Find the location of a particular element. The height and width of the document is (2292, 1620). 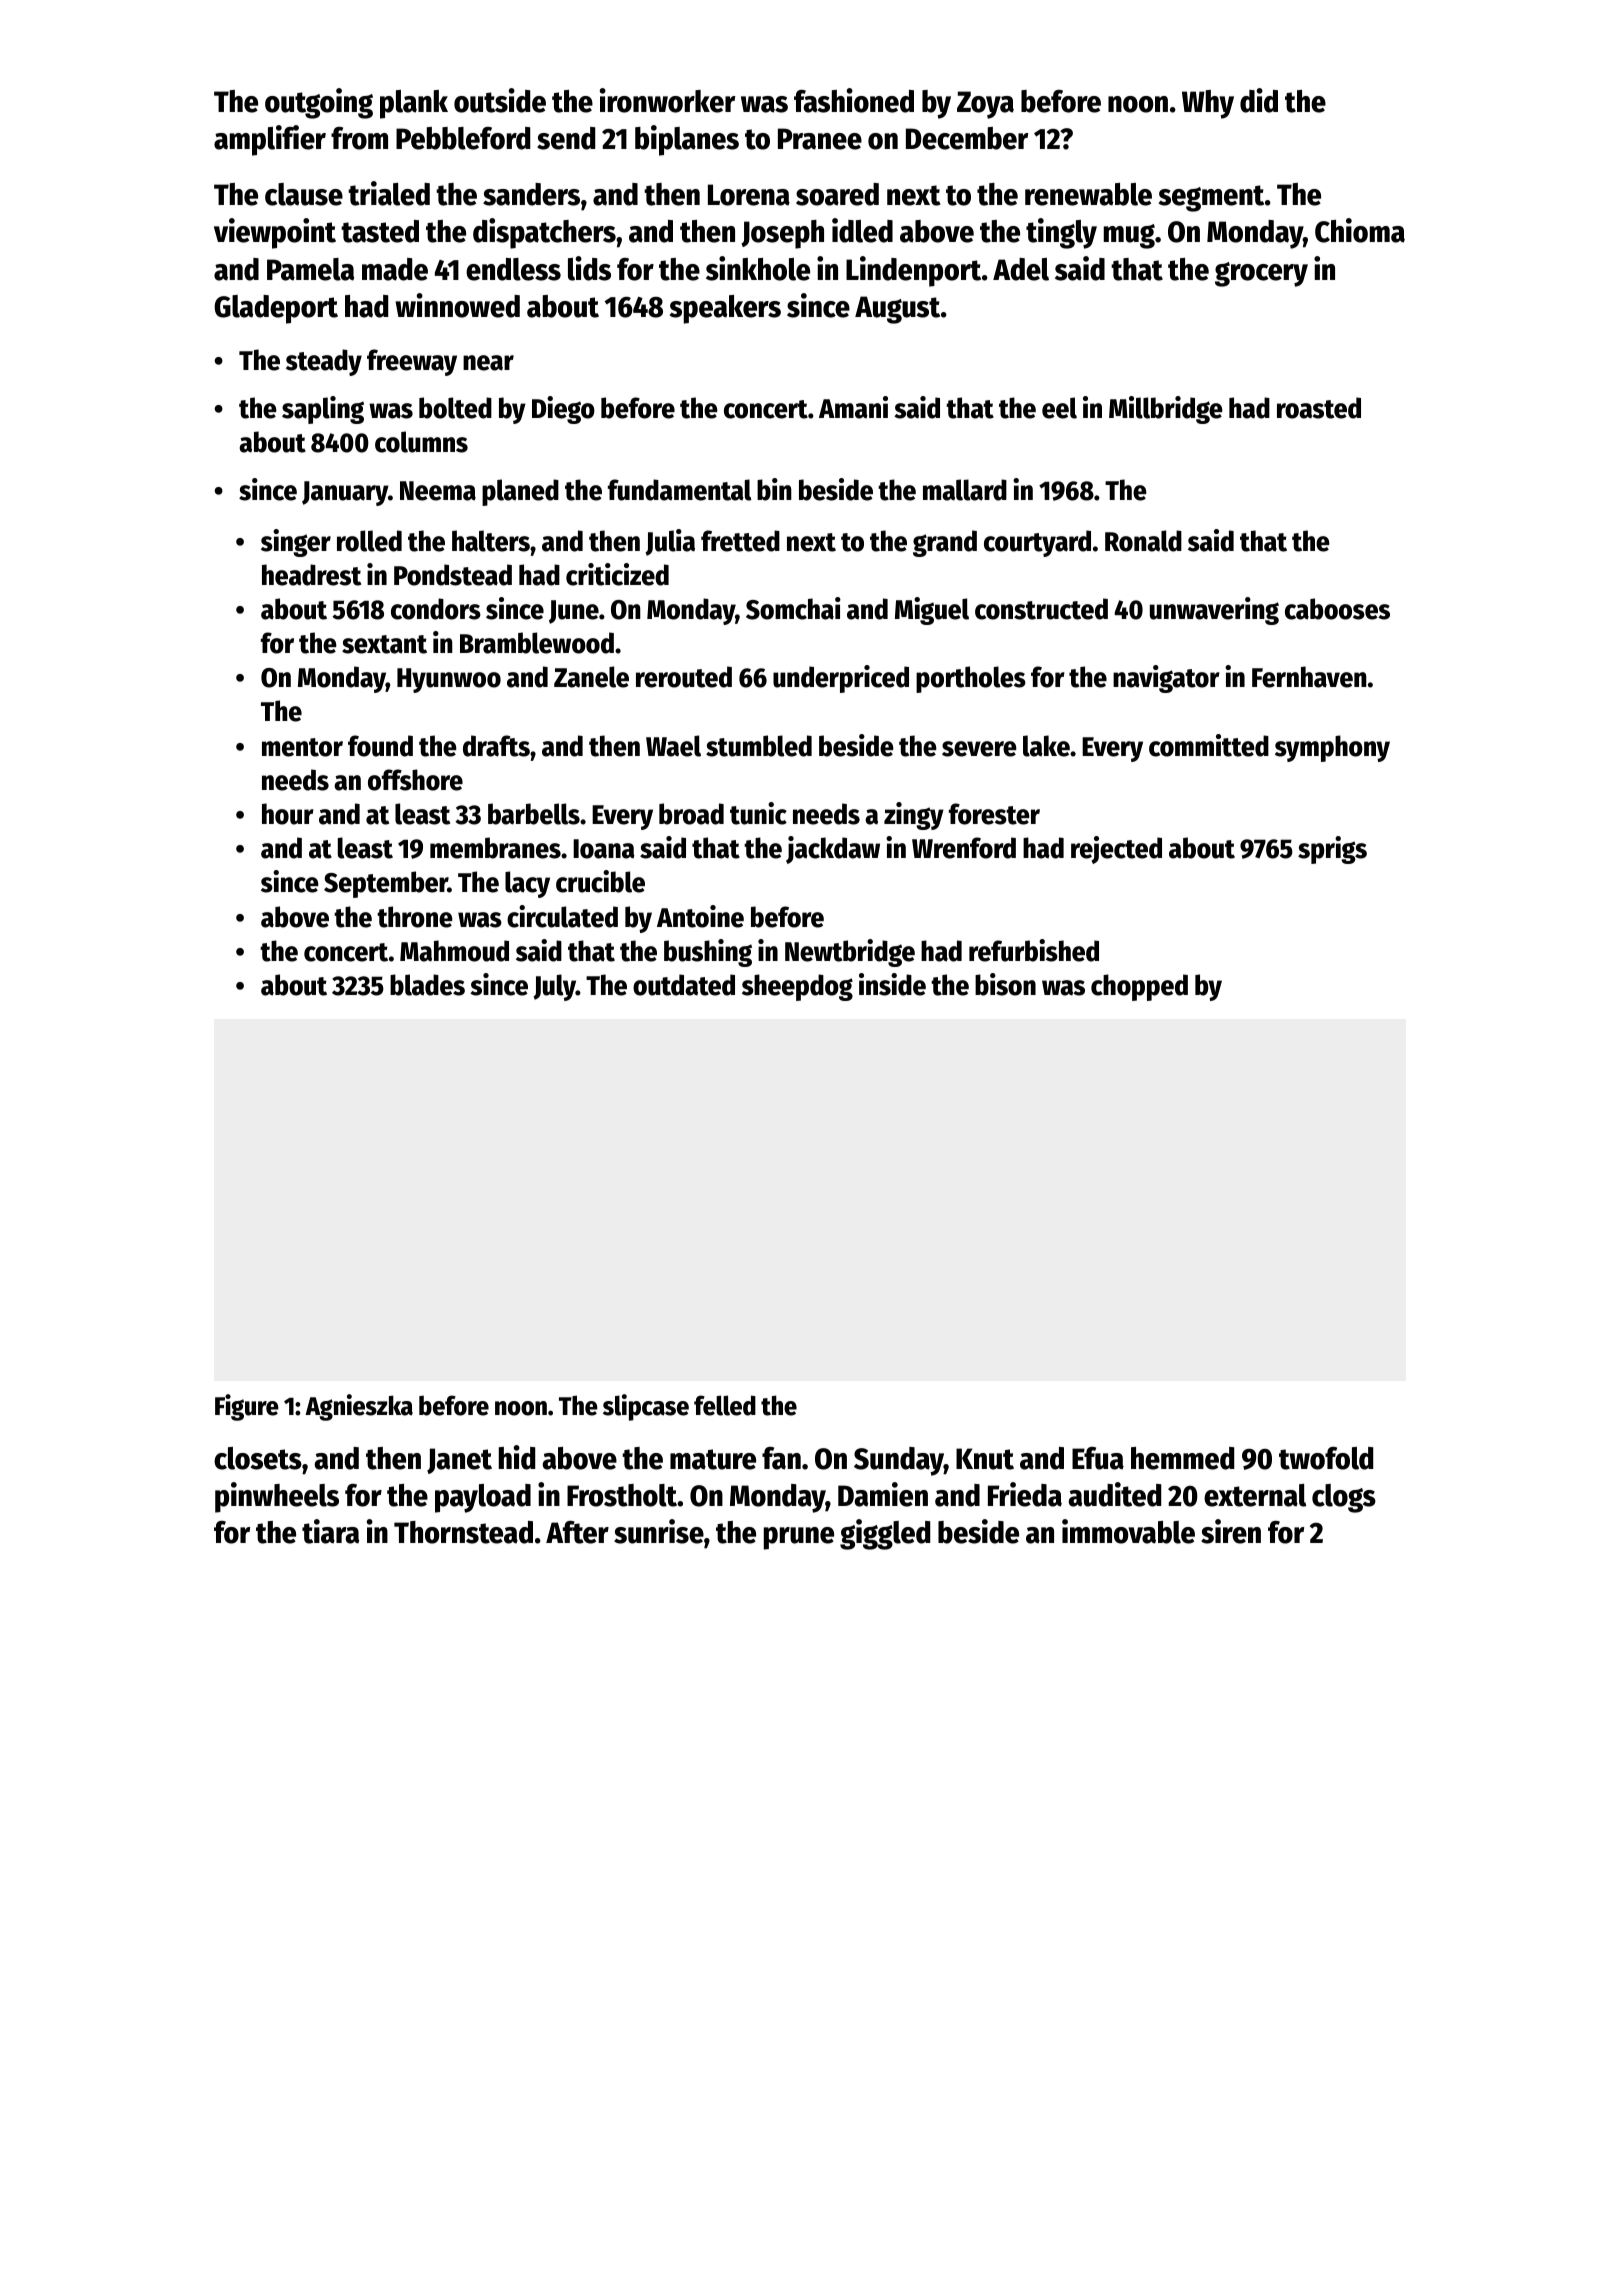

severe is located at coordinates (979, 749).
